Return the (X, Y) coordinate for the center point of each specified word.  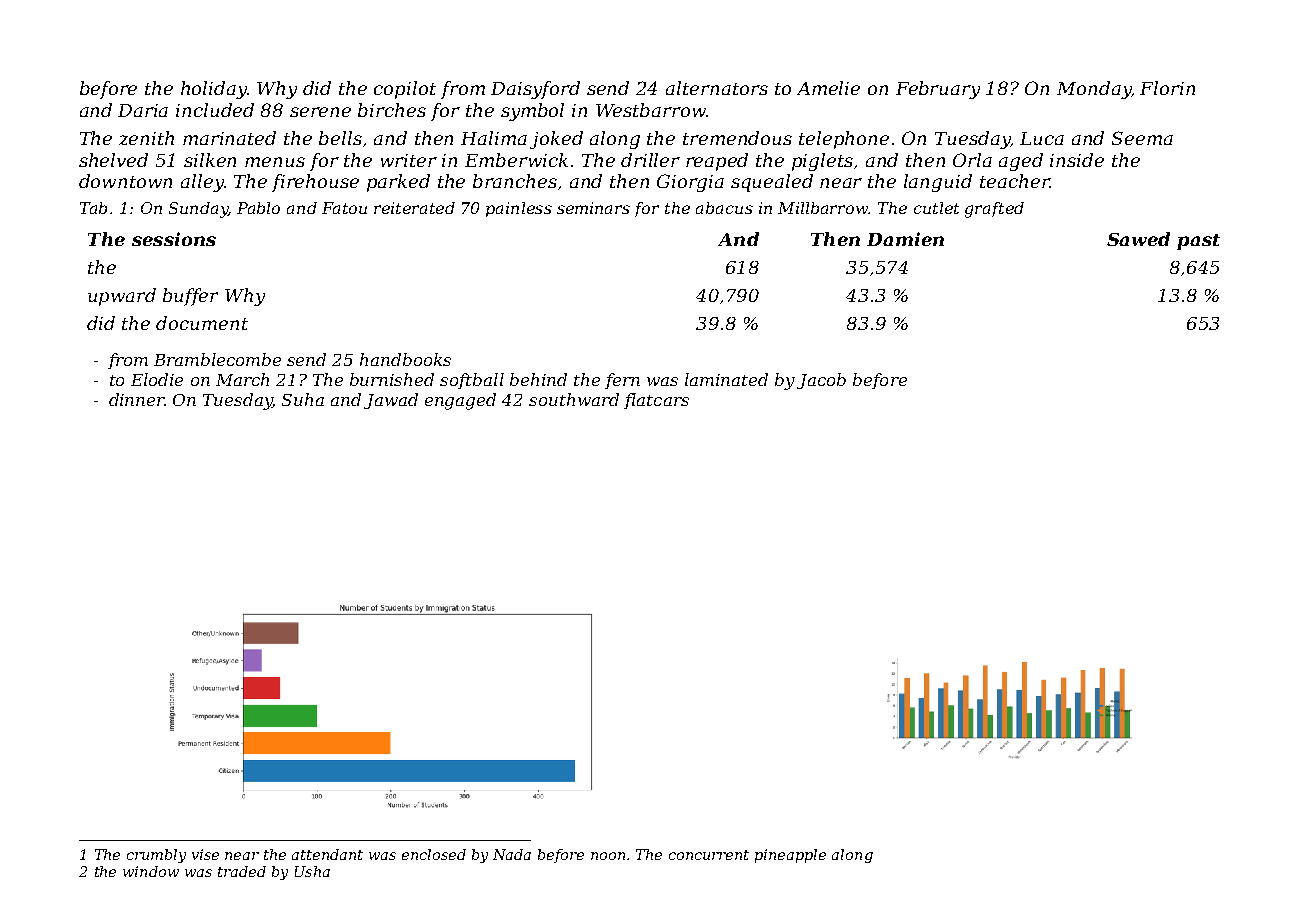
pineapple (790, 856)
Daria (143, 110)
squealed (772, 183)
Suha (303, 399)
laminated (726, 379)
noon (608, 856)
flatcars (656, 401)
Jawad (391, 401)
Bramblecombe (217, 359)
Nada (512, 854)
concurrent (709, 855)
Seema (1142, 138)
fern (622, 381)
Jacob (821, 381)
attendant (327, 854)
